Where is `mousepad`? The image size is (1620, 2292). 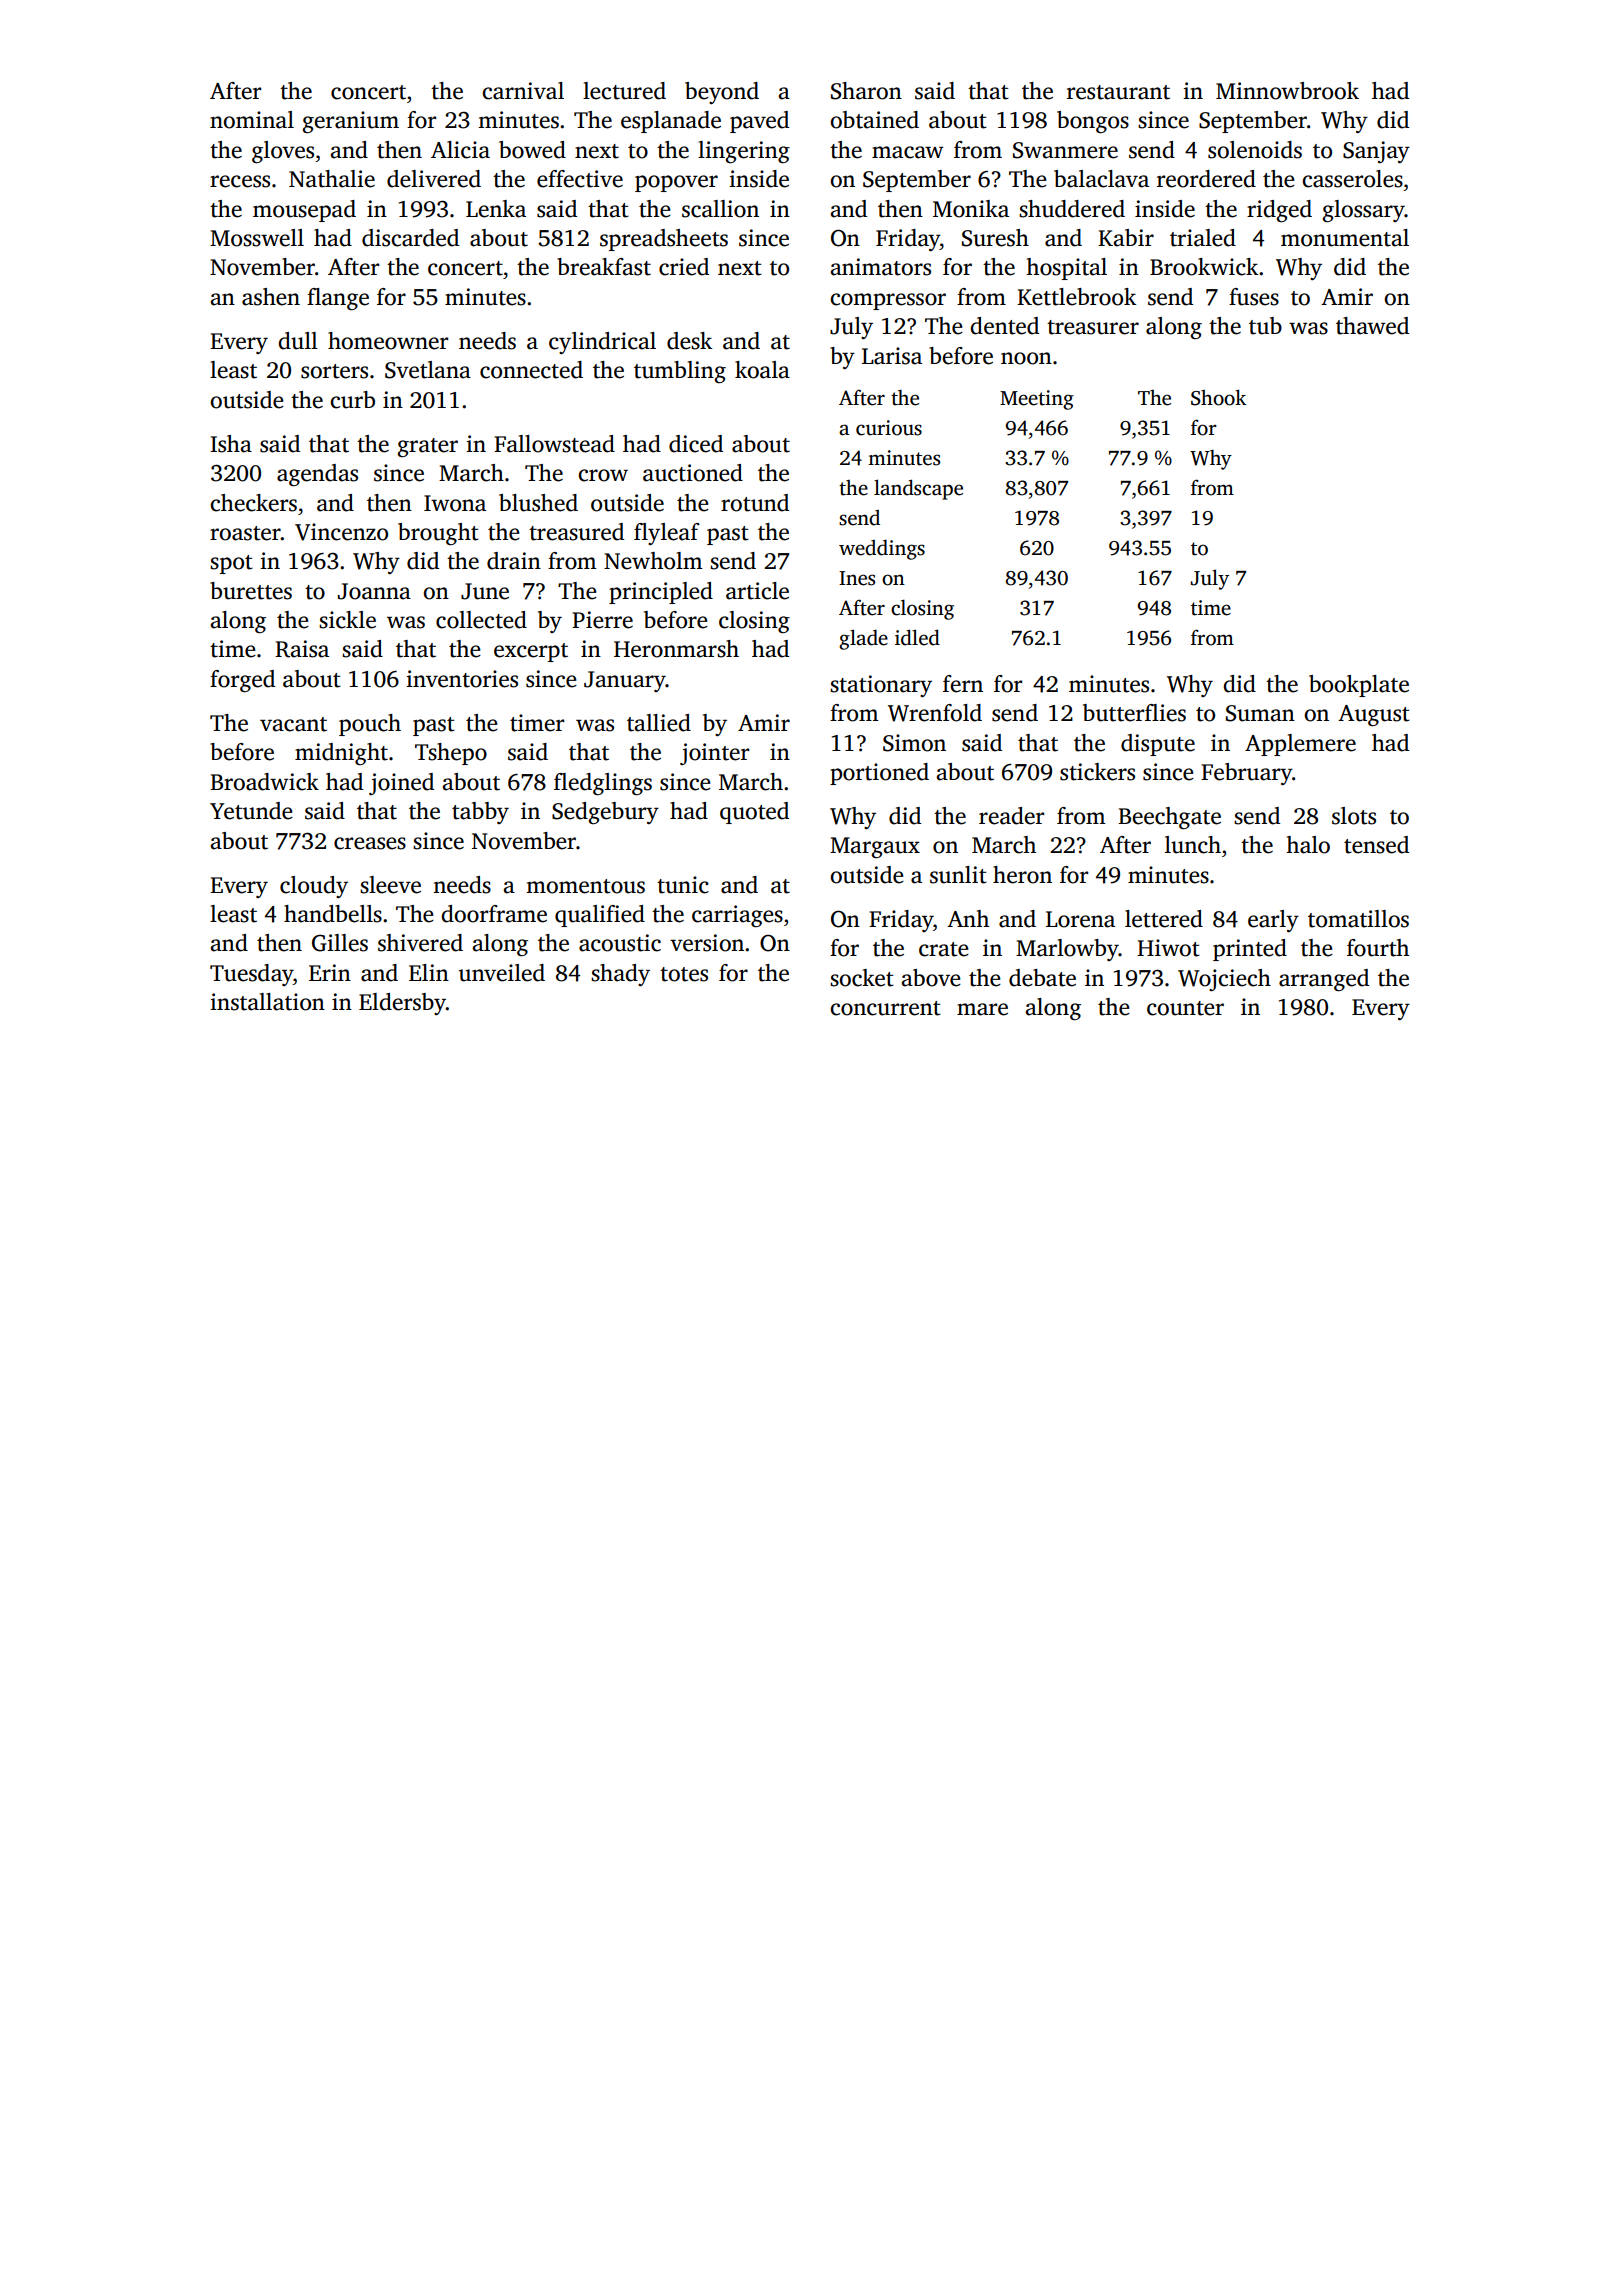 mousepad is located at coordinates (304, 211).
